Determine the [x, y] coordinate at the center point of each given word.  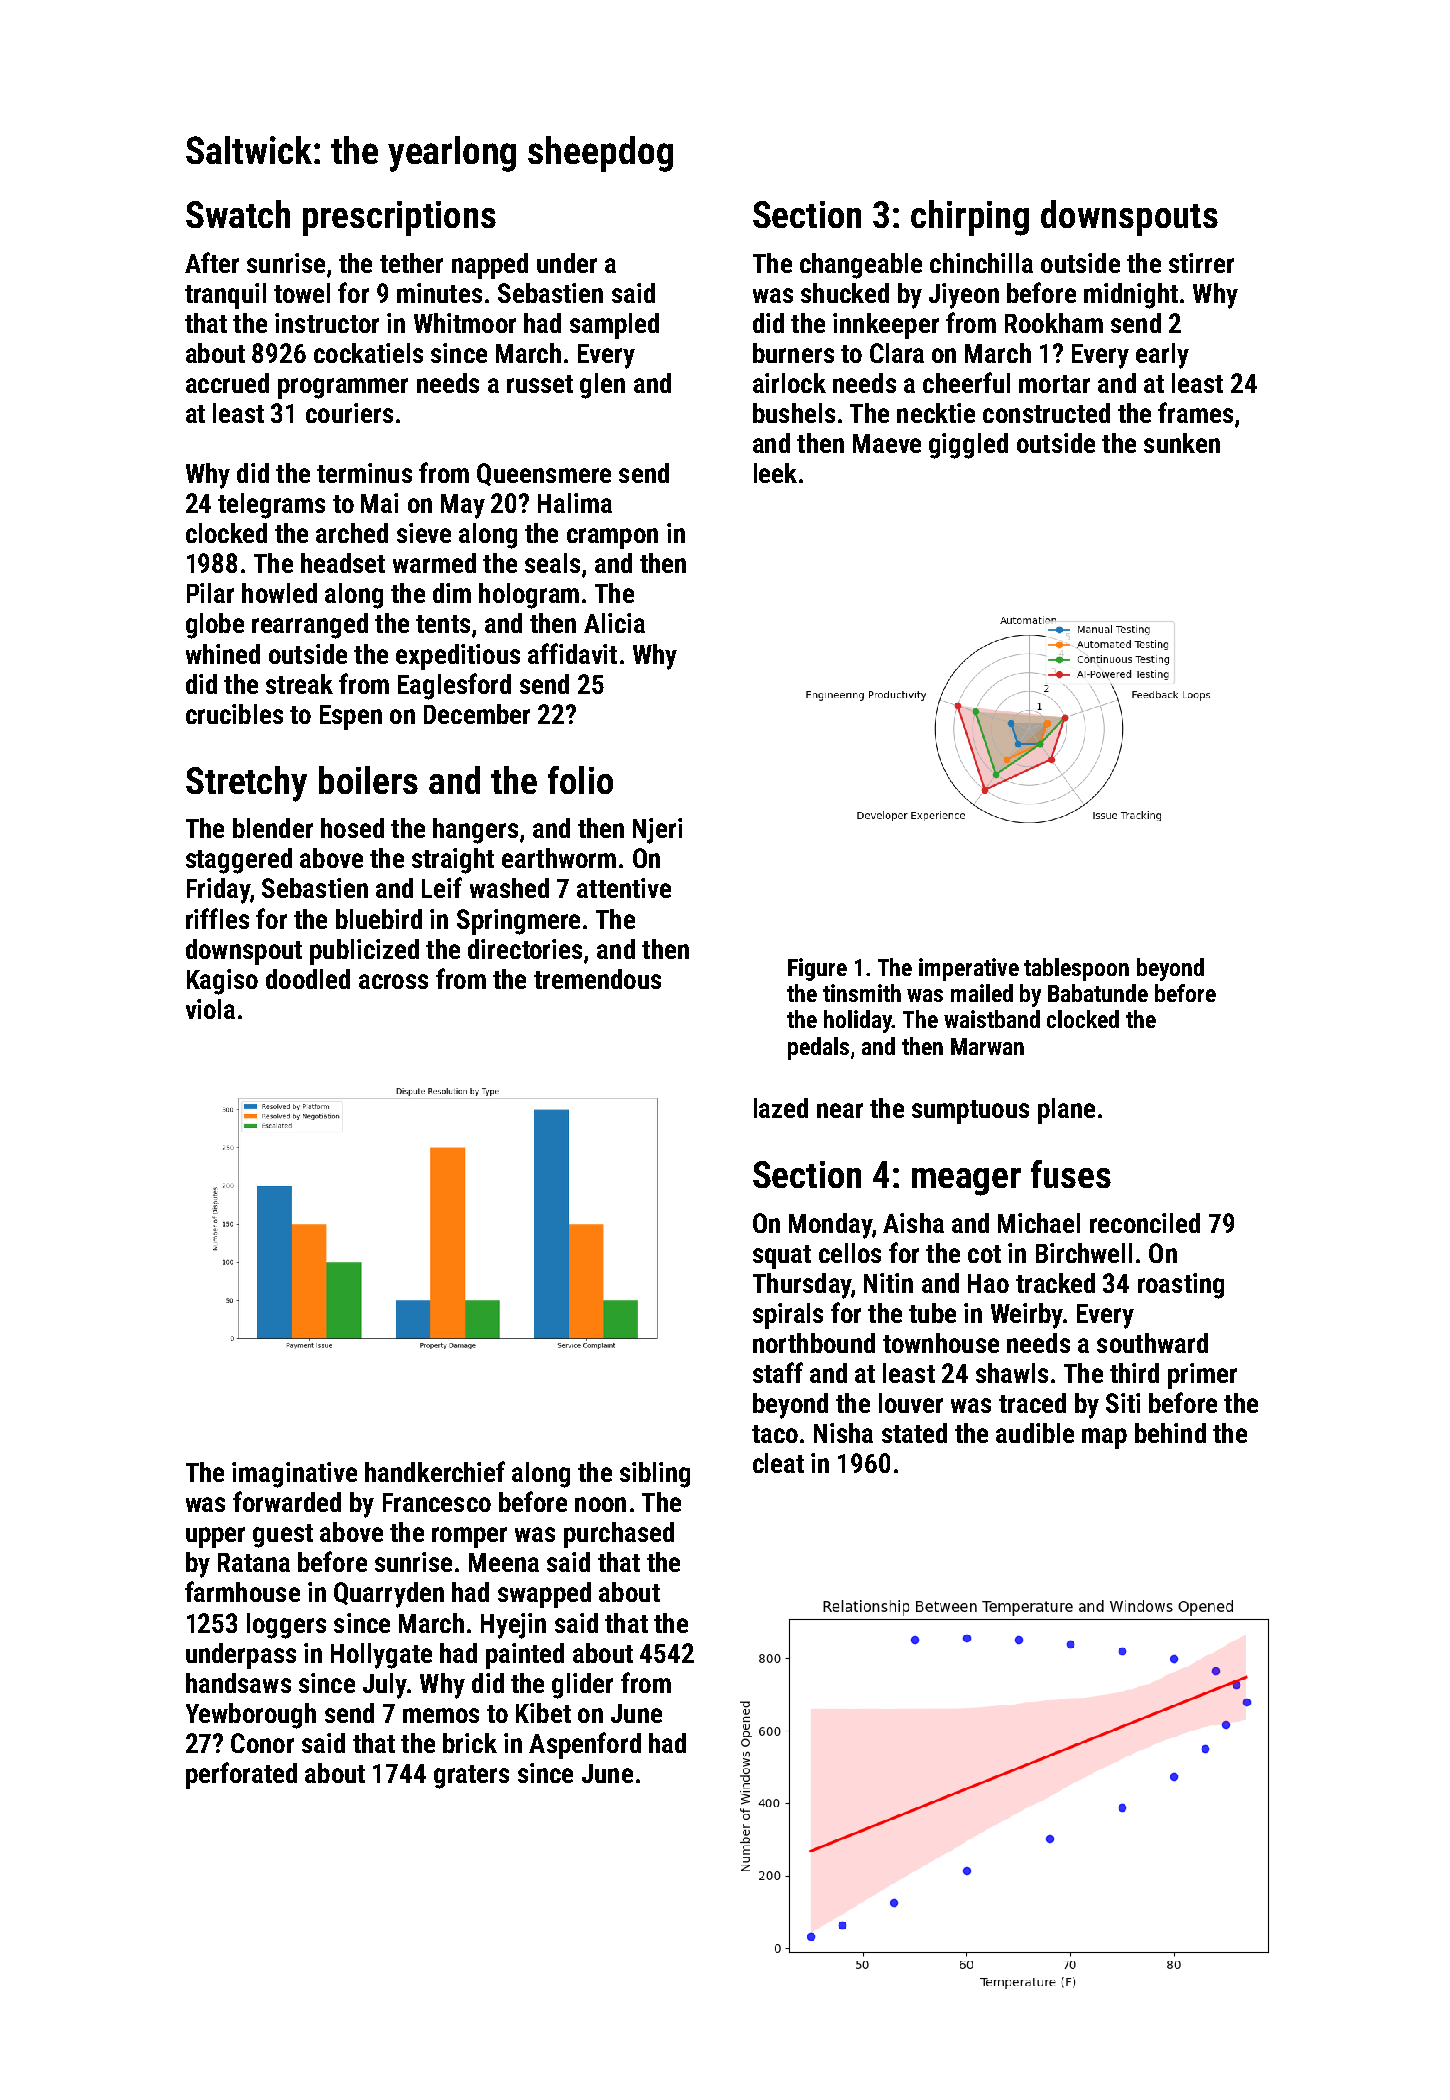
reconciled [1145, 1223]
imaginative [294, 1475]
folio [580, 780]
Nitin [888, 1283]
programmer [343, 388]
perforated [241, 1775]
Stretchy [246, 784]
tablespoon [1076, 969]
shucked [845, 293]
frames [1195, 412]
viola [210, 1009]
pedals [818, 1048]
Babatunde [1098, 993]
